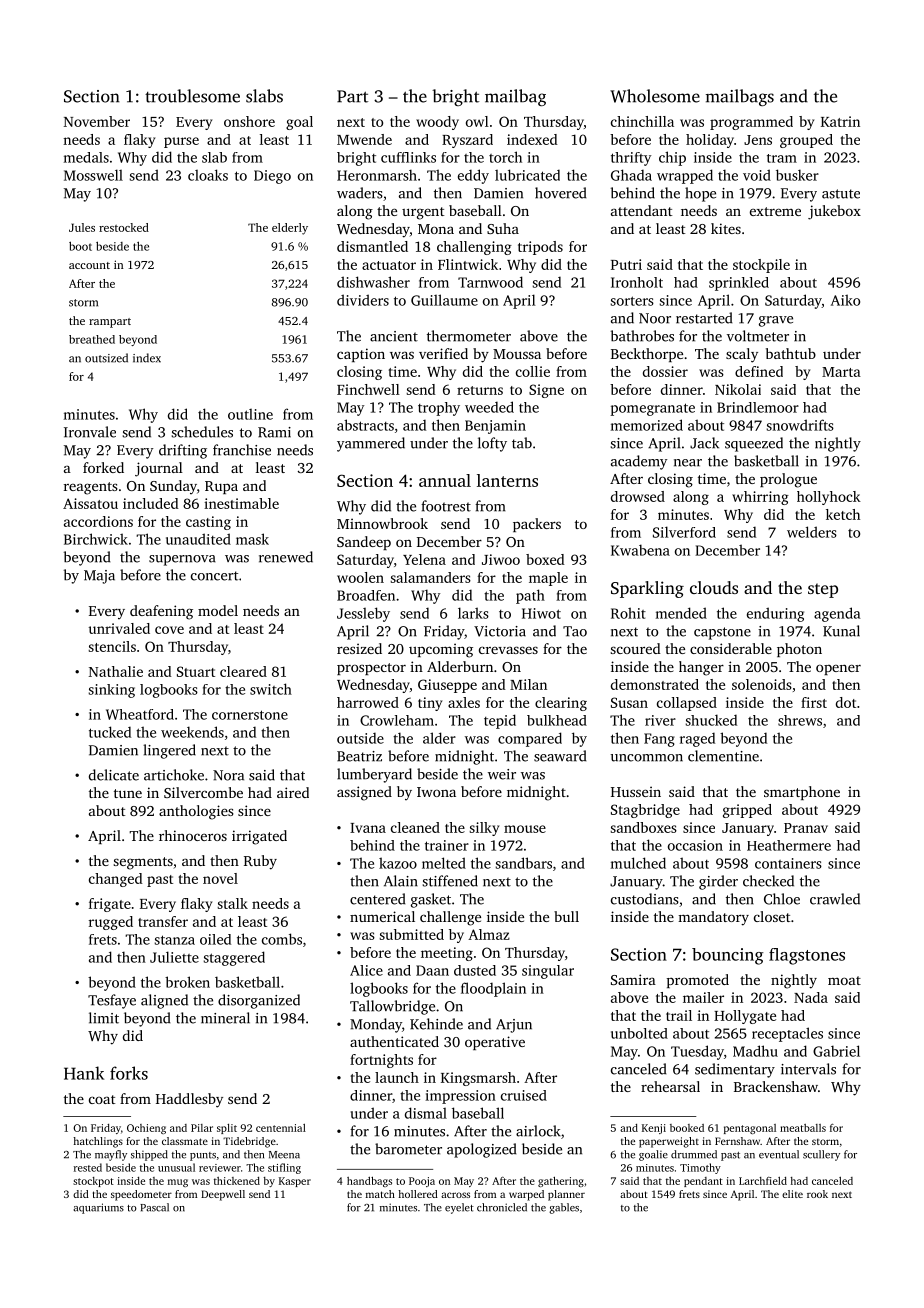  I want to click on singular, so click(548, 972).
